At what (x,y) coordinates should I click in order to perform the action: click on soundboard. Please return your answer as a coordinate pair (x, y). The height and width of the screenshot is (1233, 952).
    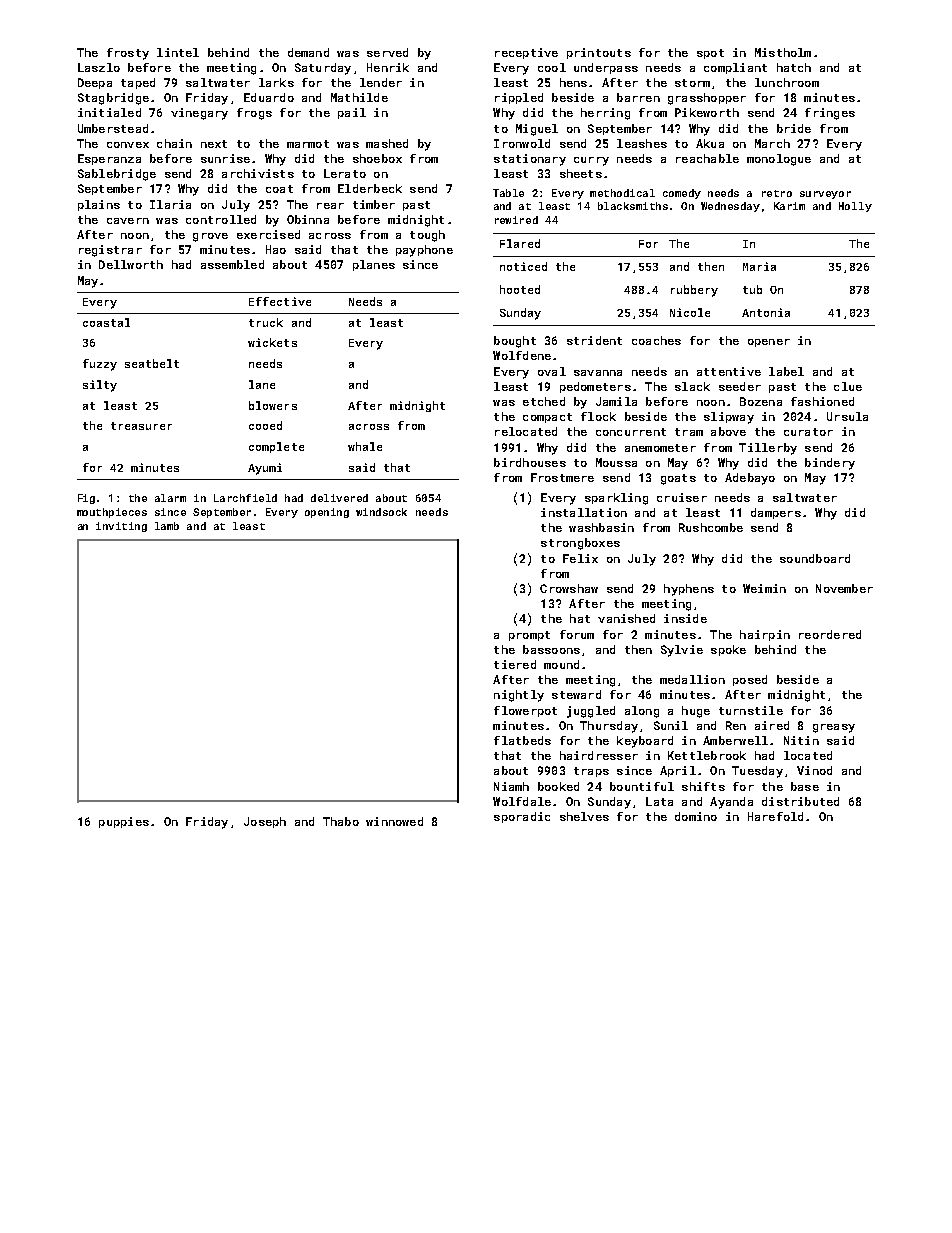
    Looking at the image, I should click on (815, 558).
